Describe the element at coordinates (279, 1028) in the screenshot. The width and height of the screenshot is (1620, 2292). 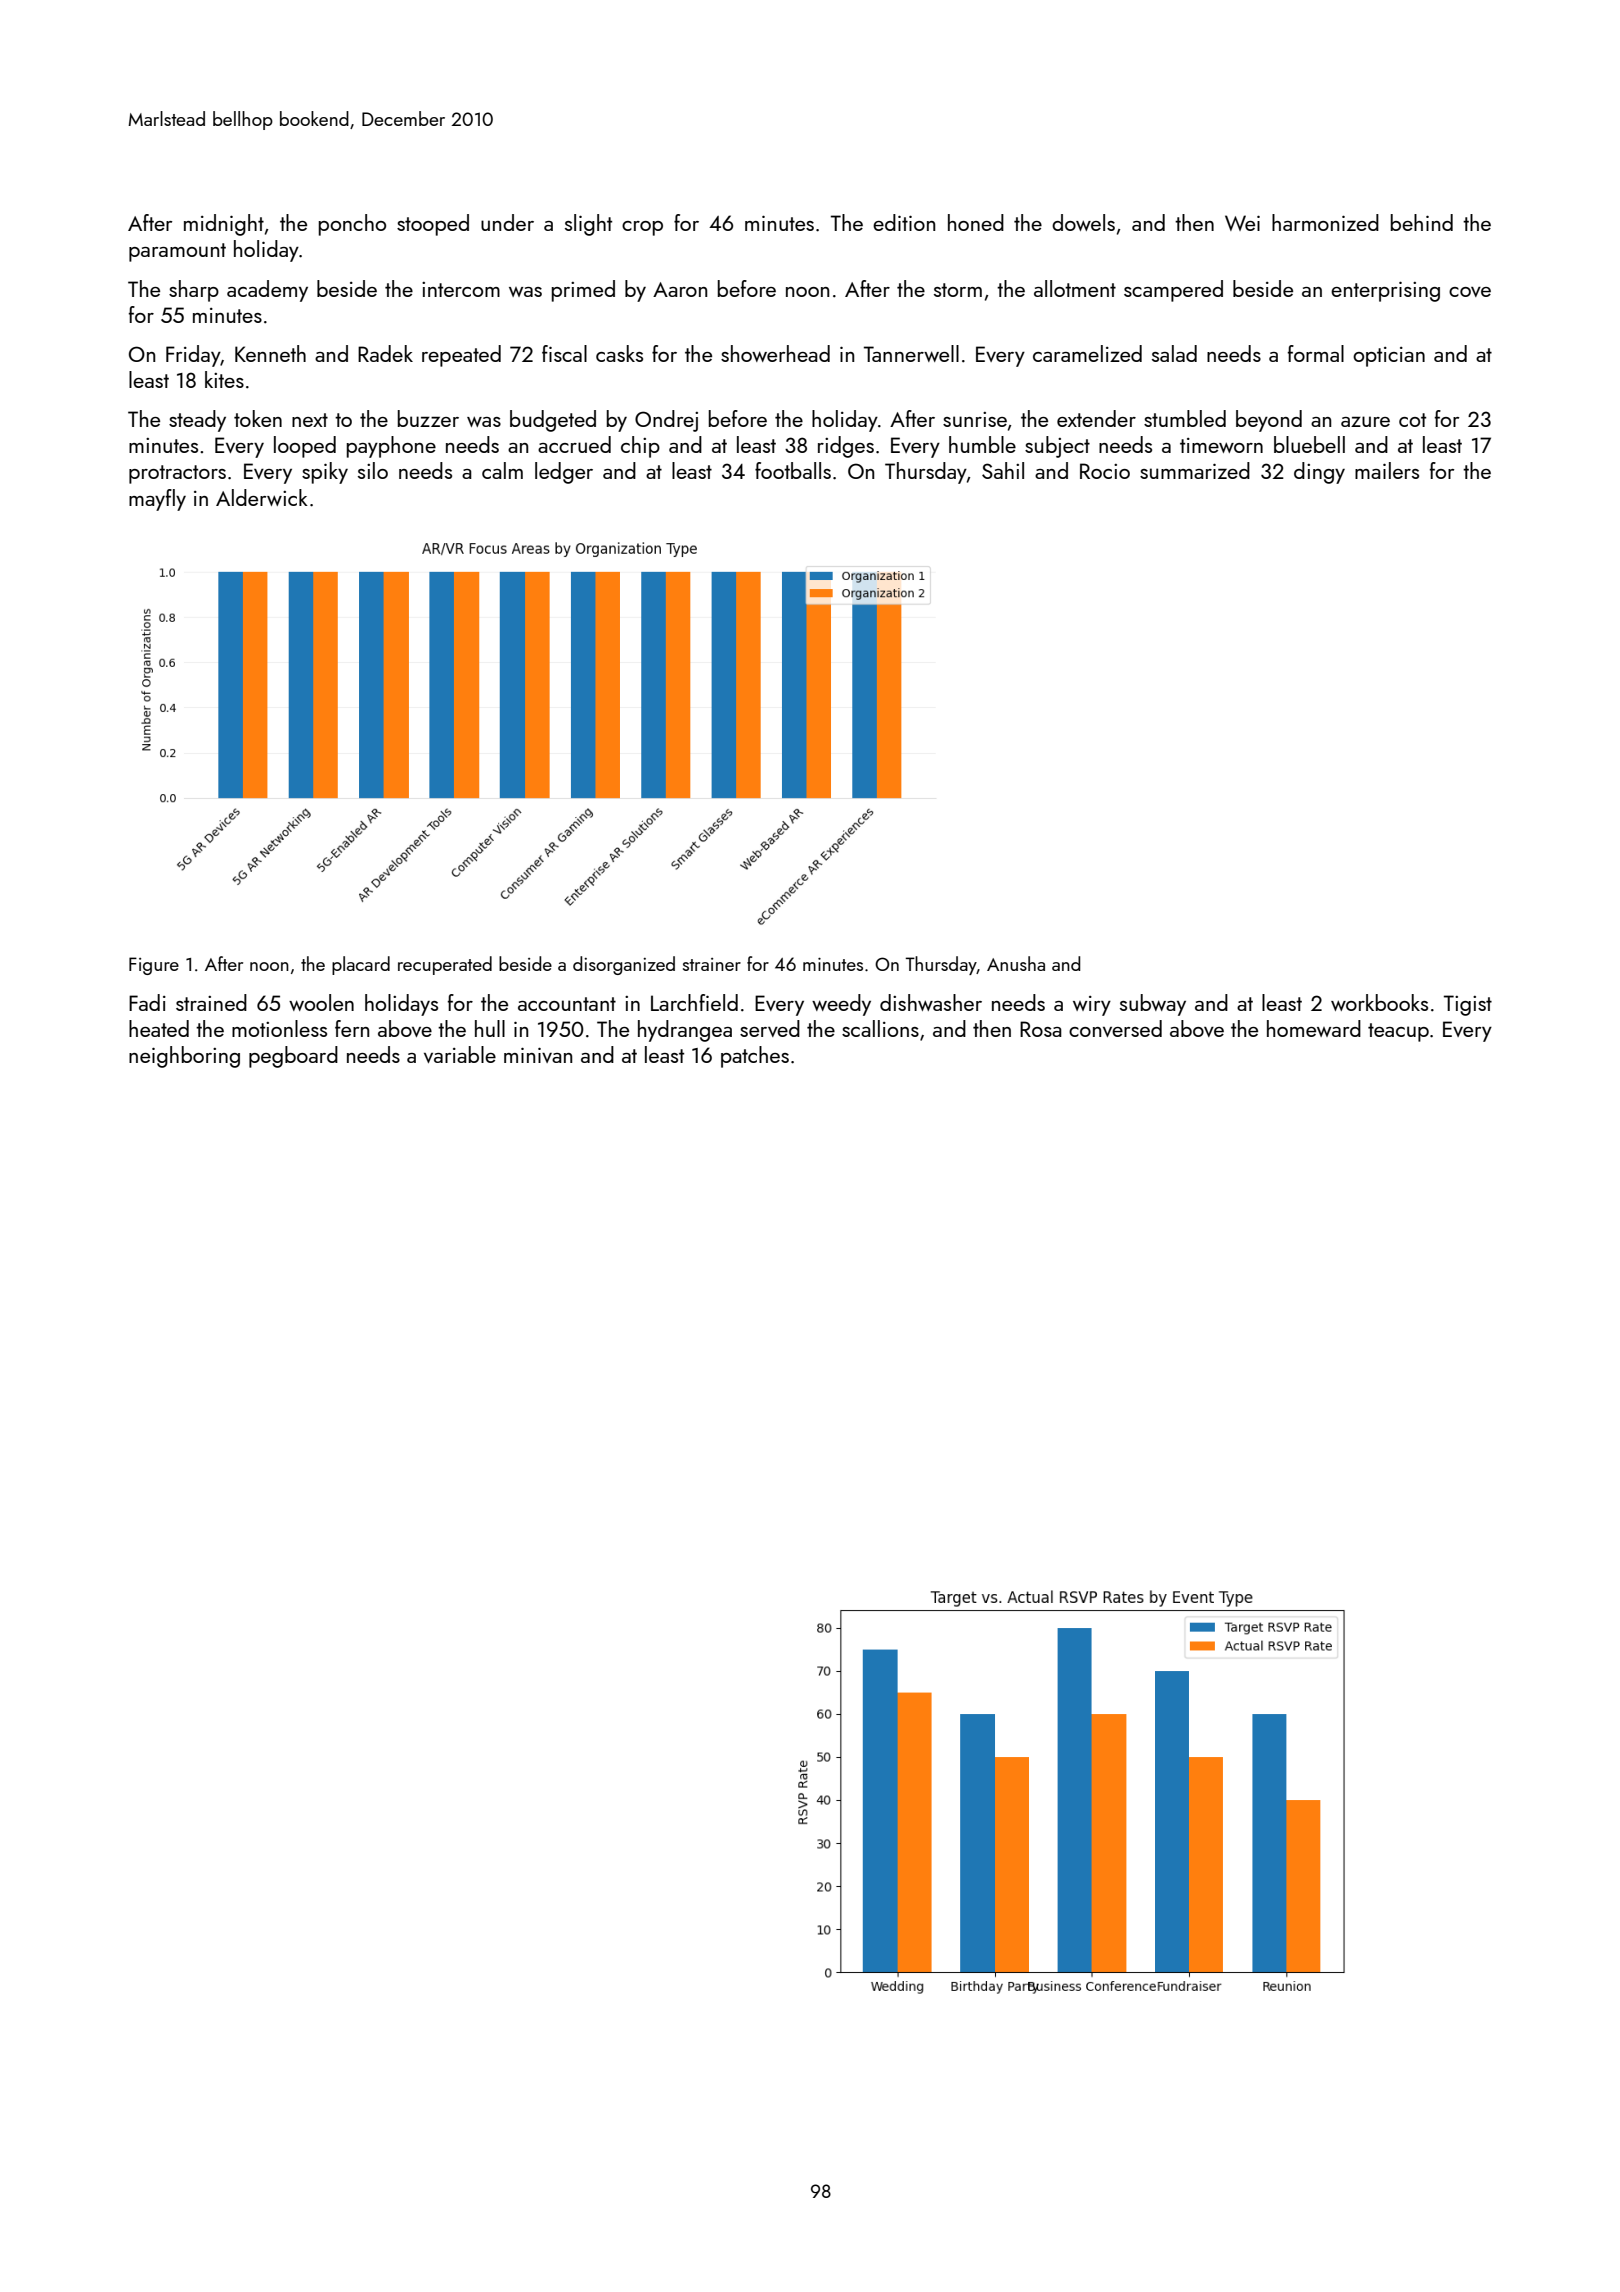
I see `motionless` at that location.
